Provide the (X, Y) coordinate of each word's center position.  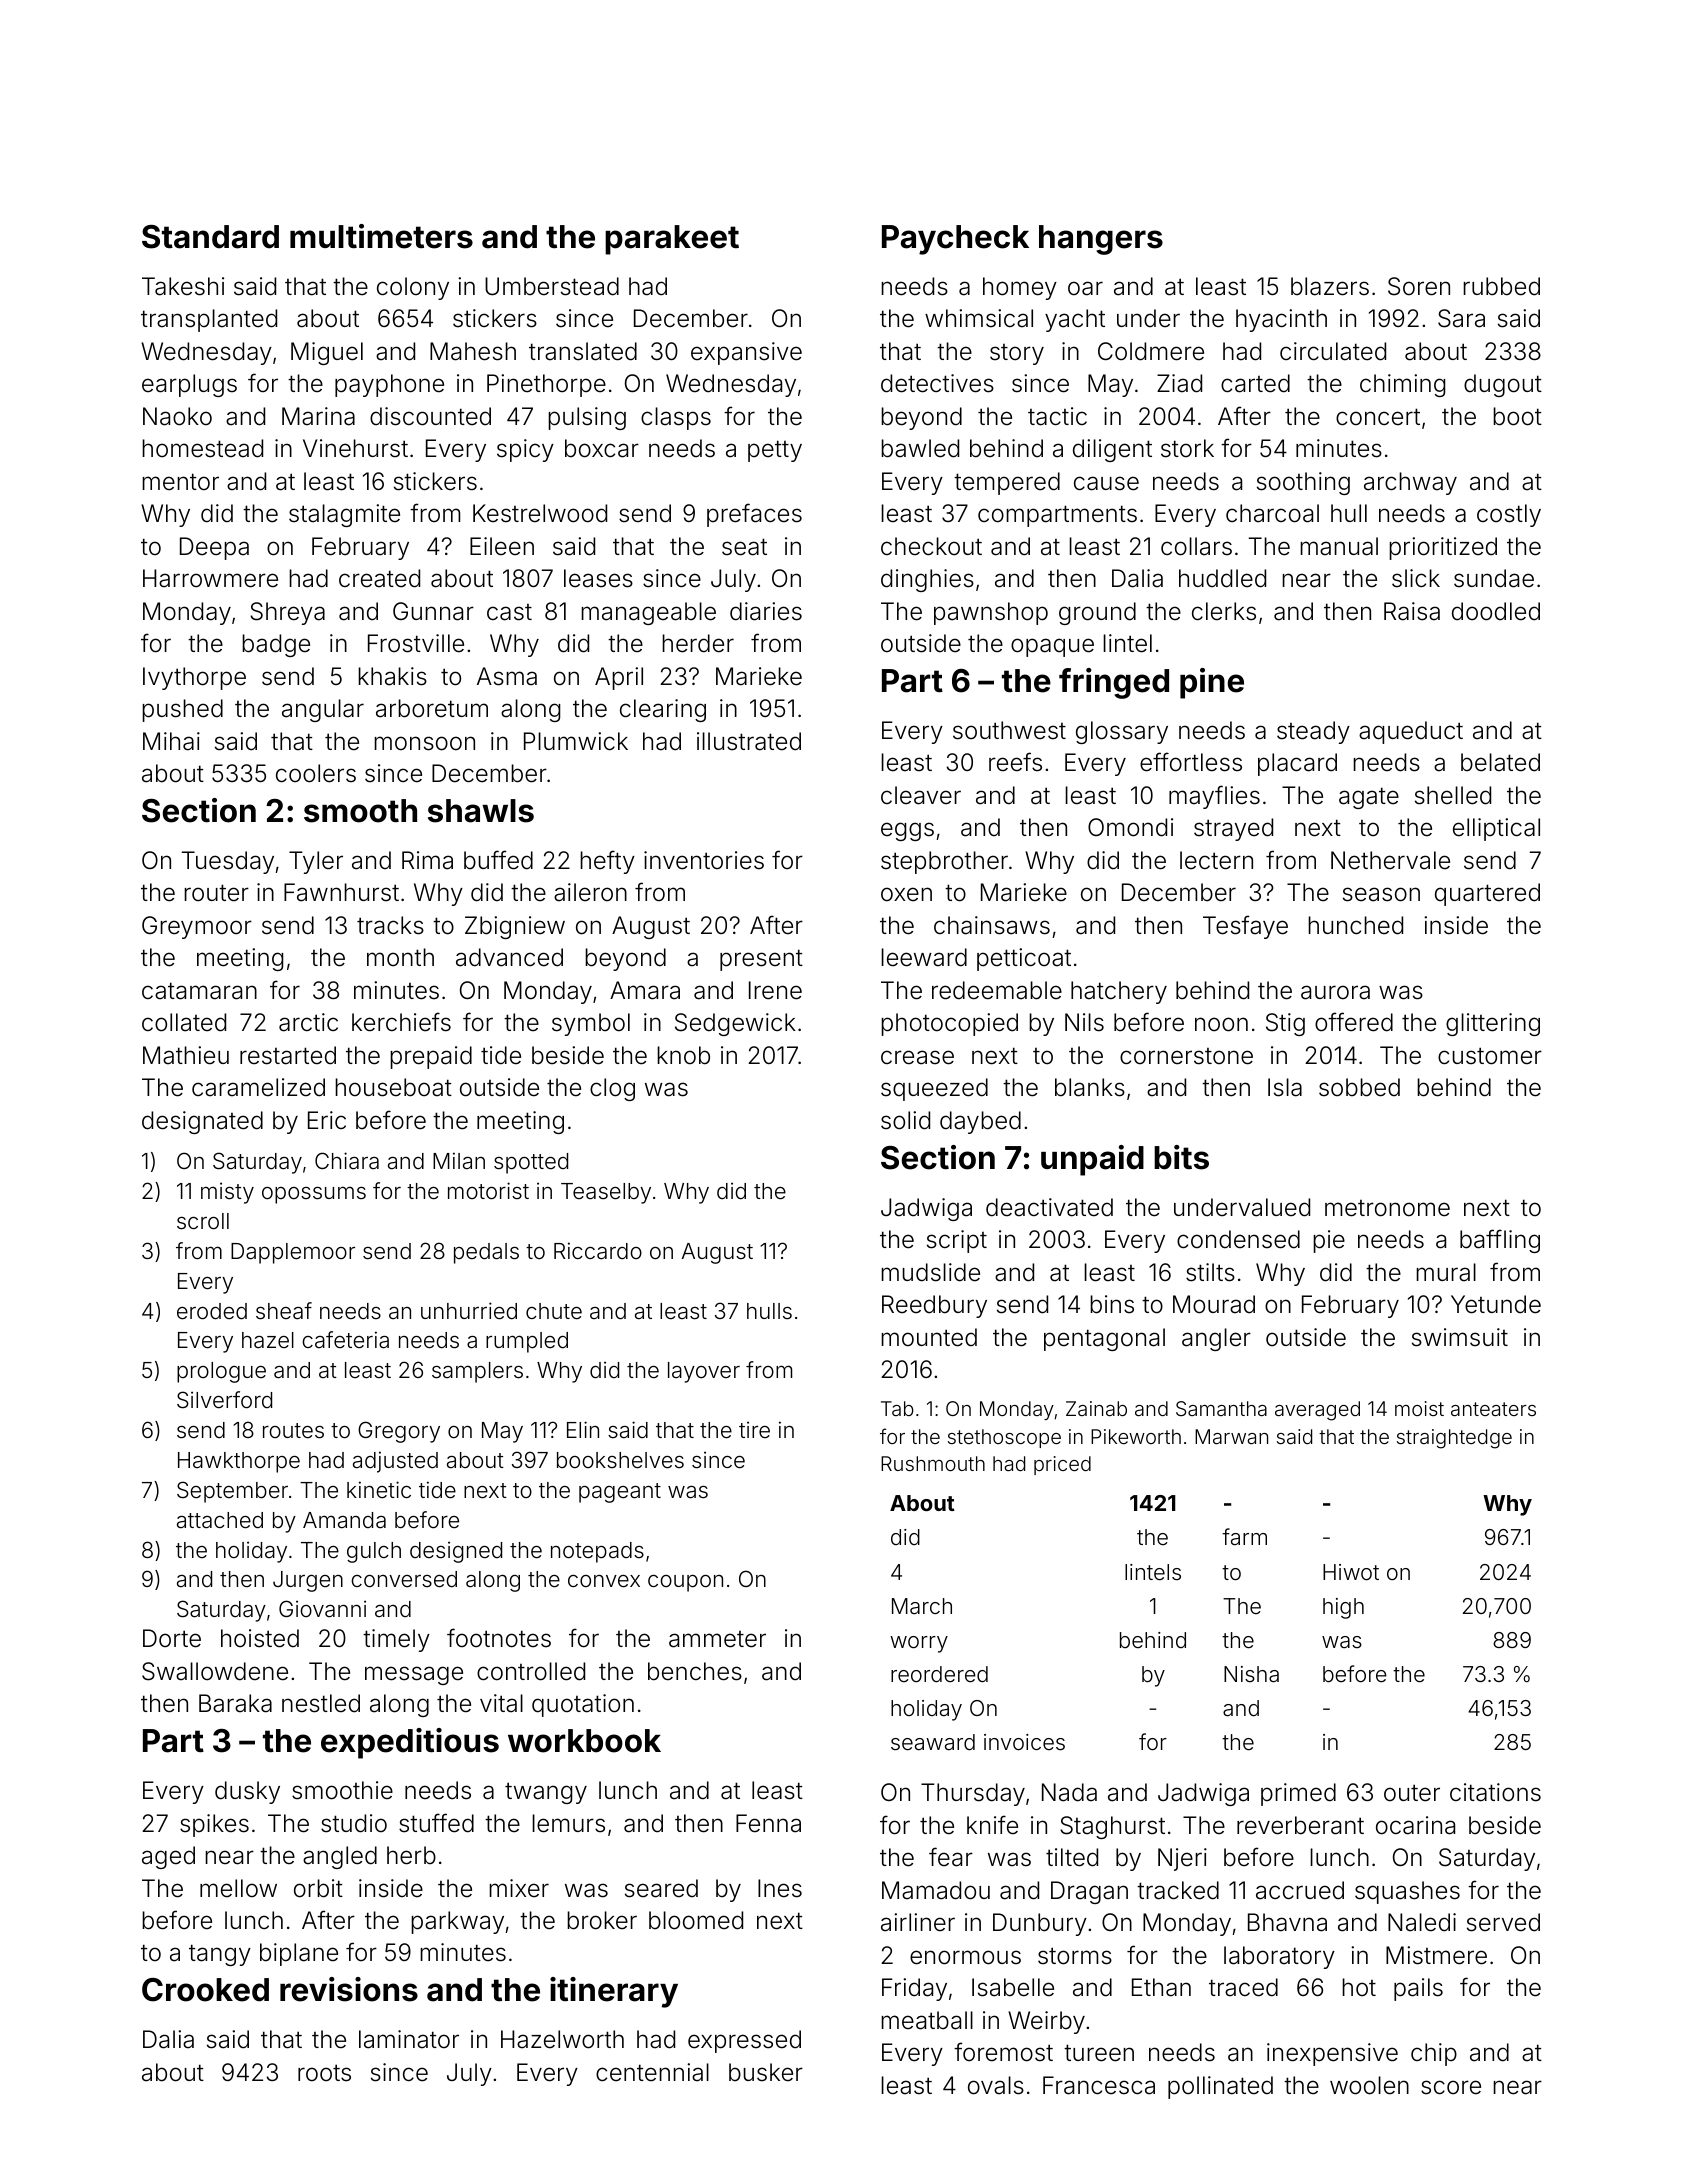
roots (324, 2073)
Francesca (1099, 2085)
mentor (180, 482)
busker (766, 2072)
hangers (1101, 240)
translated (583, 351)
